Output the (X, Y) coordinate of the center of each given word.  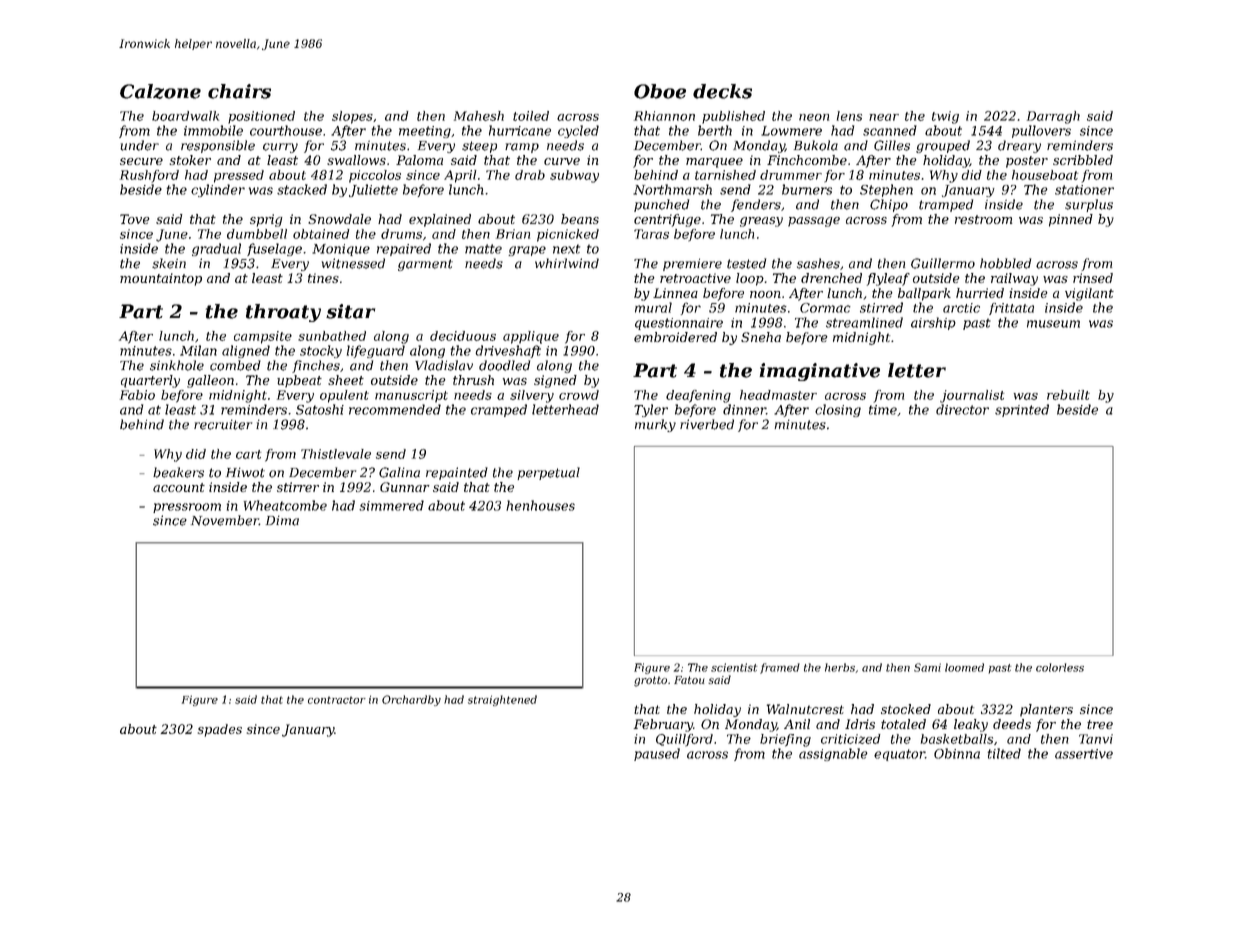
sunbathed (332, 336)
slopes (352, 117)
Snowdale (339, 219)
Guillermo (943, 263)
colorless (1060, 667)
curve (562, 161)
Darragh (1053, 117)
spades (220, 730)
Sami (927, 667)
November (225, 520)
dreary (1019, 146)
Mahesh (479, 116)
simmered (391, 505)
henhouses (540, 505)
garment (425, 265)
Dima (282, 520)
